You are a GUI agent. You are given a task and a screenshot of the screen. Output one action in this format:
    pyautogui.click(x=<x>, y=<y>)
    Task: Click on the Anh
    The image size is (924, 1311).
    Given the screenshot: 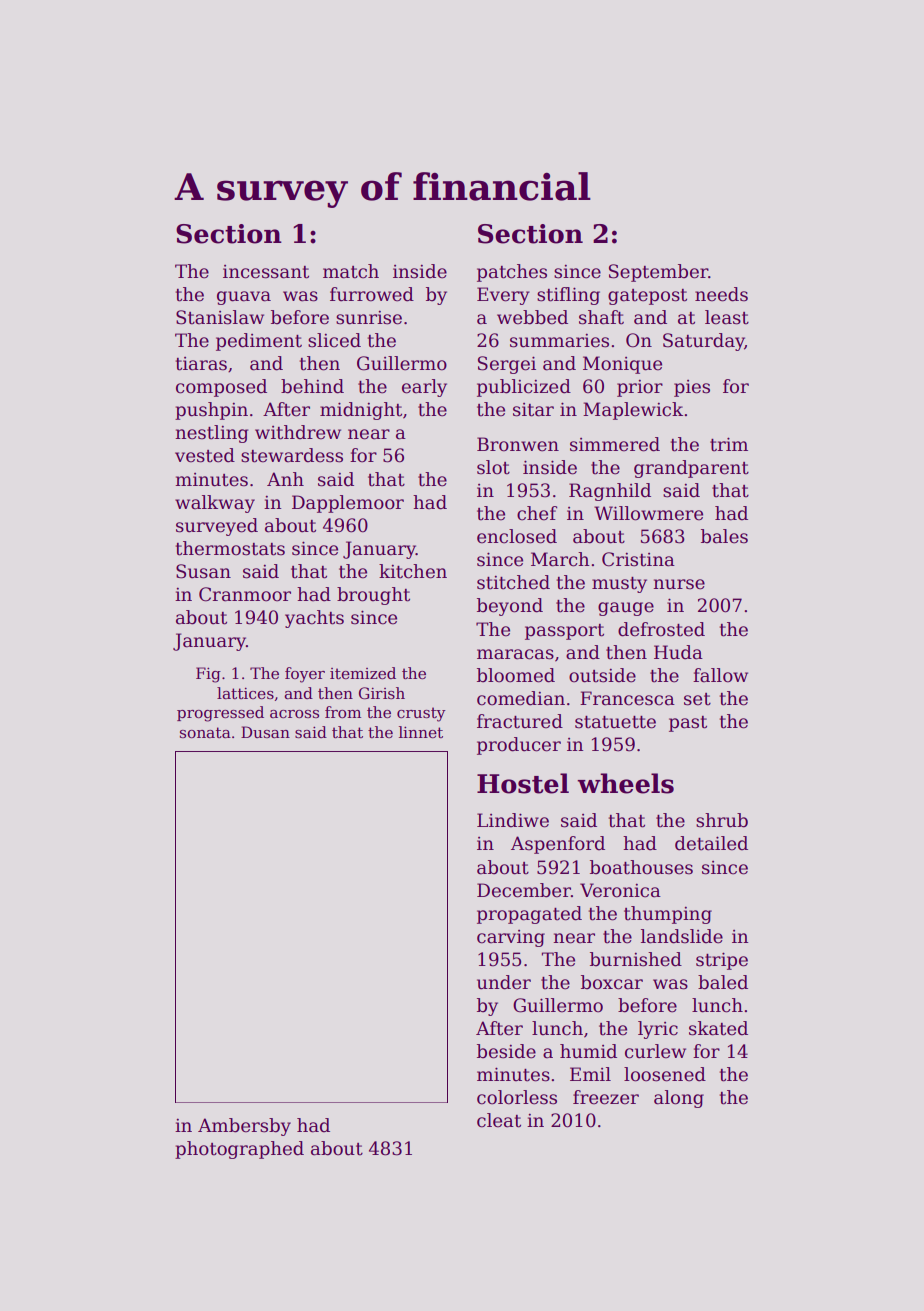 What is the action you would take?
    pyautogui.click(x=285, y=479)
